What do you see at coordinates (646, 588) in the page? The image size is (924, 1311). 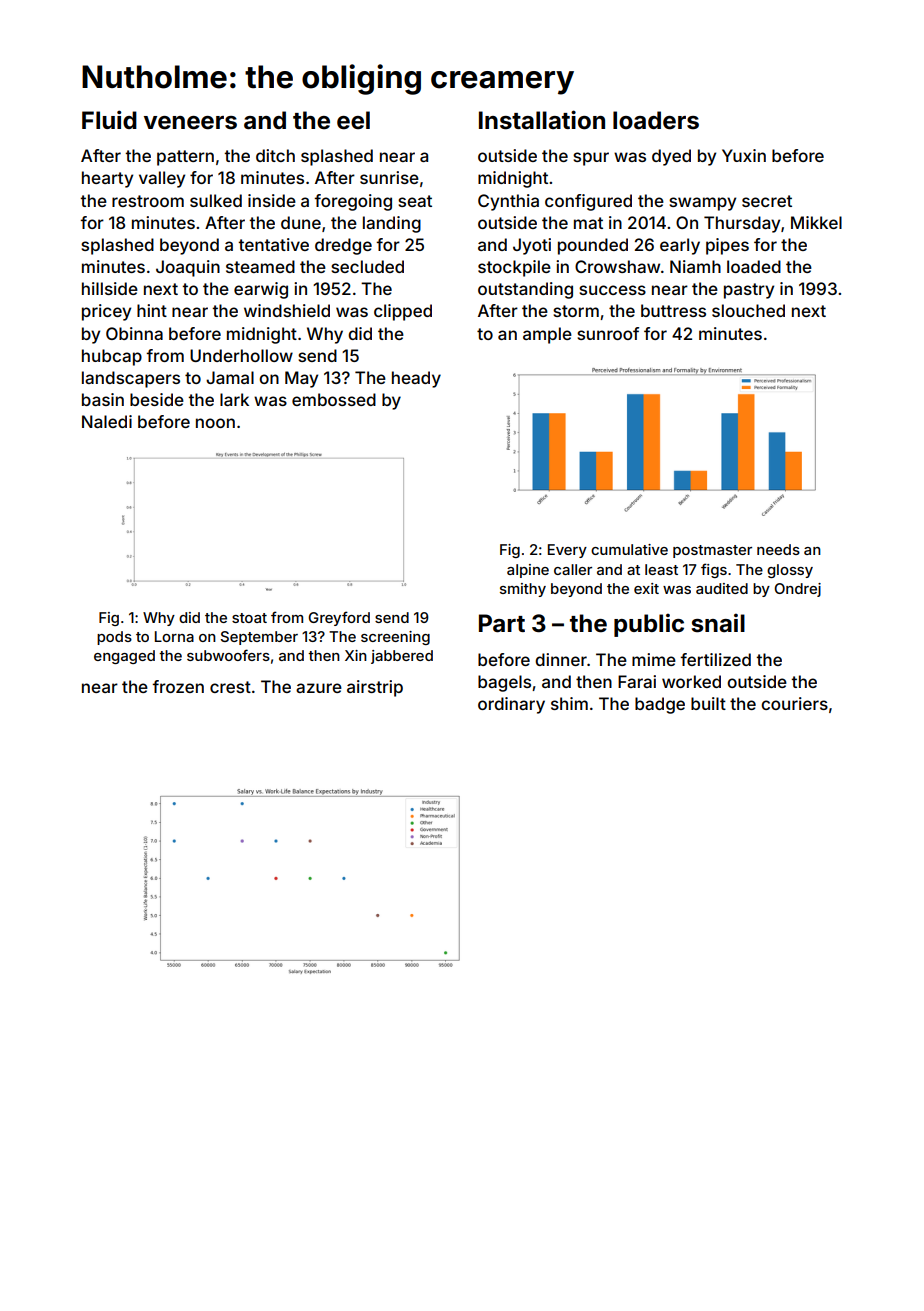 I see `exit` at bounding box center [646, 588].
